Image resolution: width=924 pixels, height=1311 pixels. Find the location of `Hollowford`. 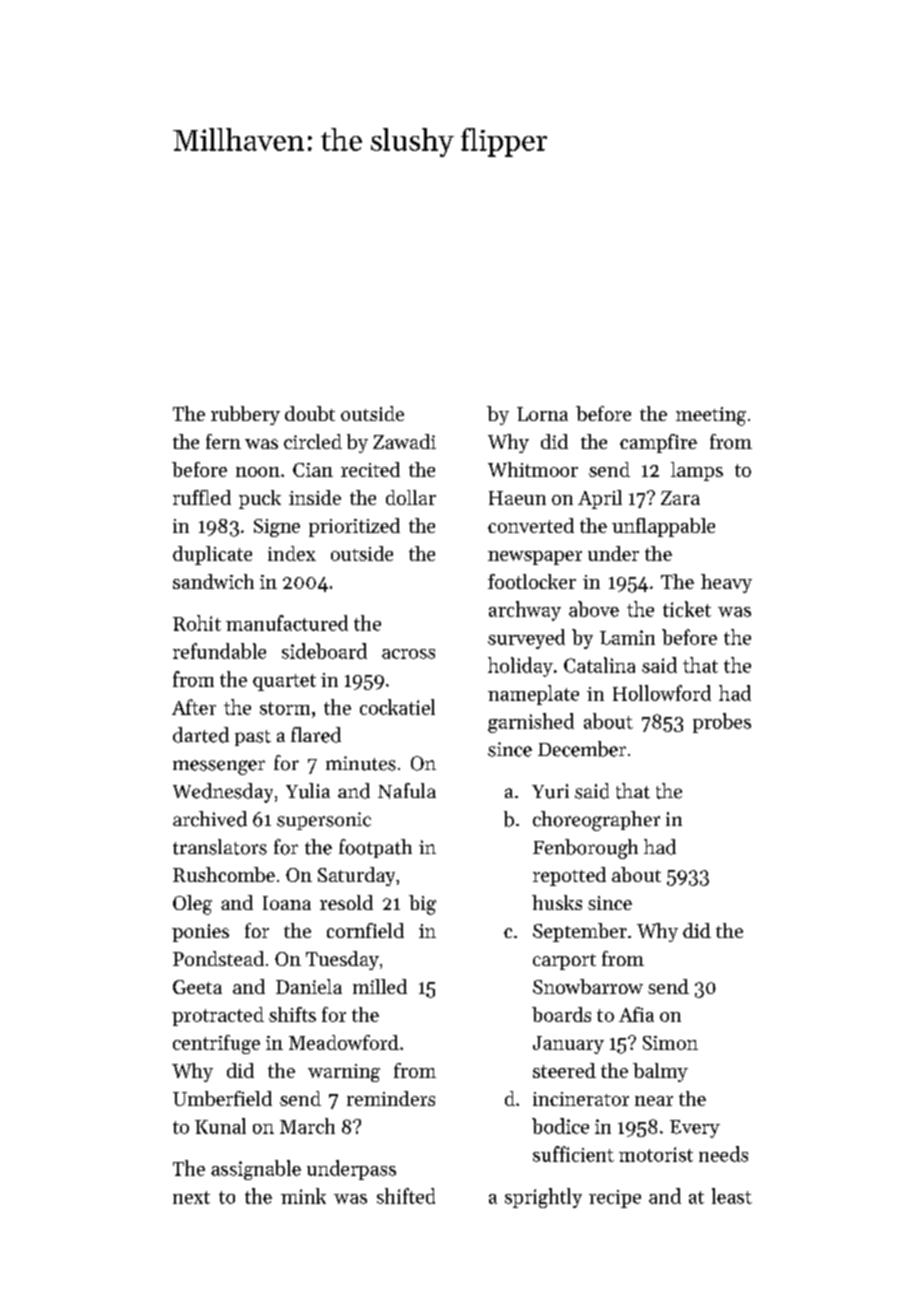

Hollowford is located at coordinates (662, 693).
